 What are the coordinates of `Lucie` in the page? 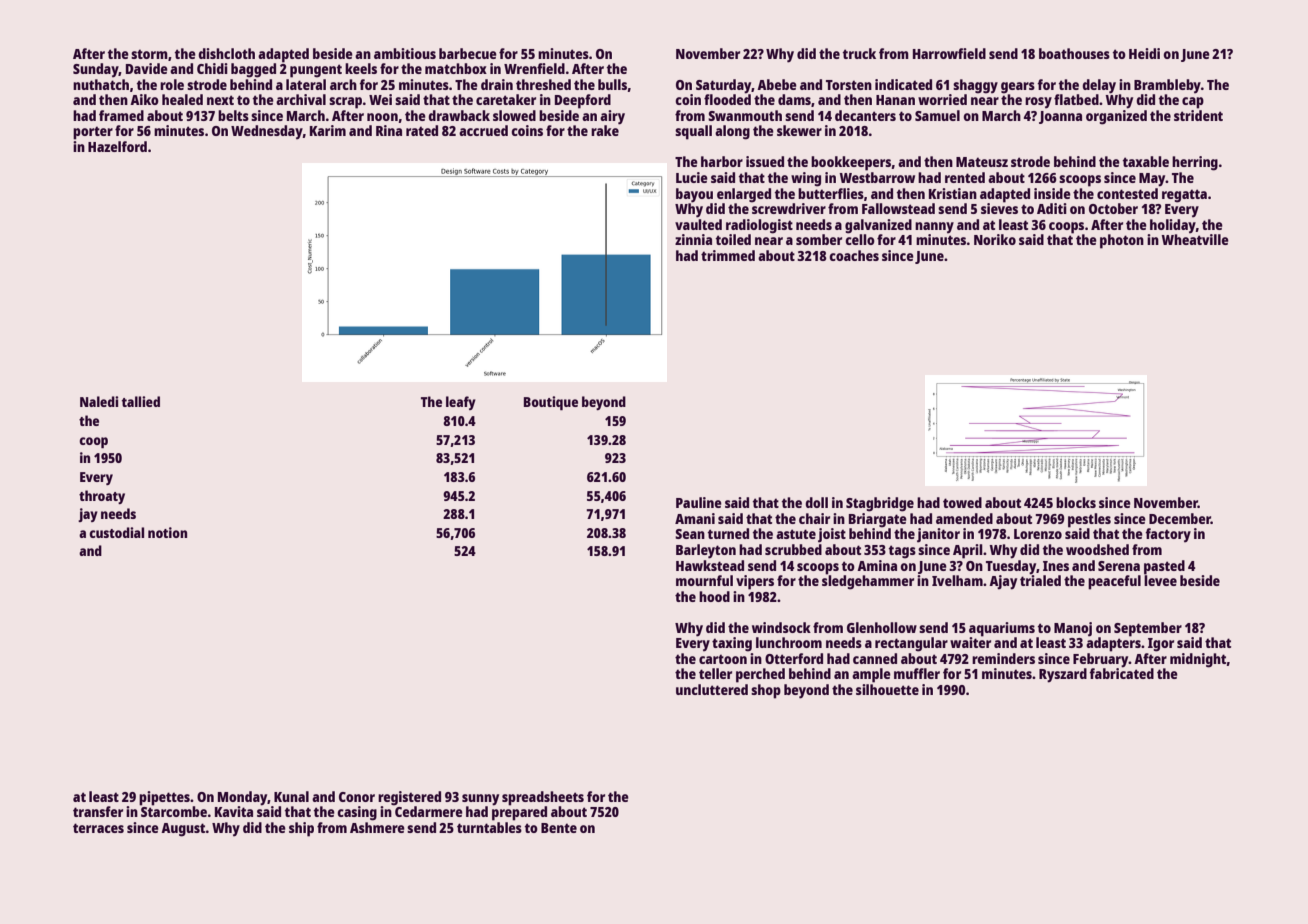 It's located at (692, 177).
